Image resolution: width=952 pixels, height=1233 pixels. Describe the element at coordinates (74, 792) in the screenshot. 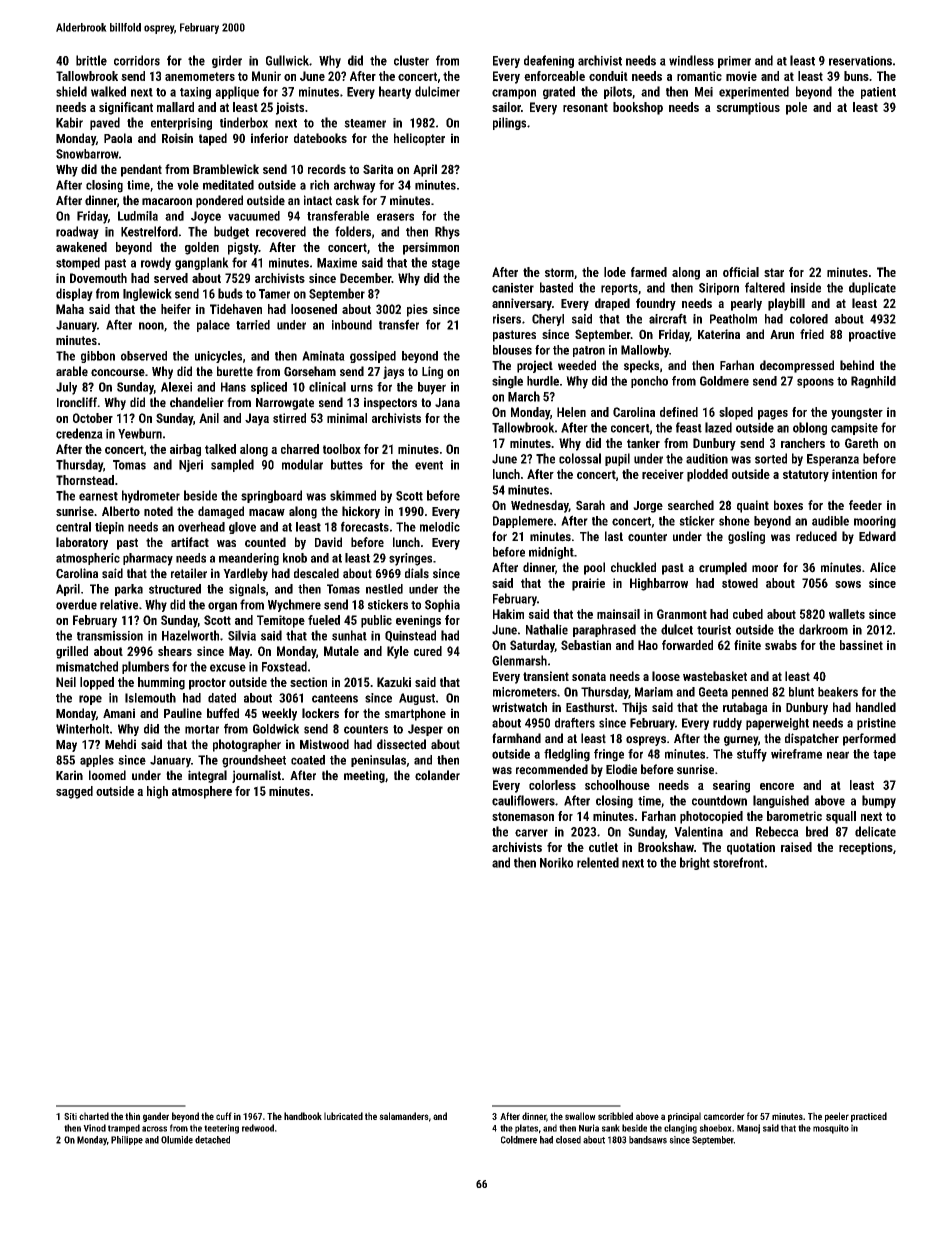

I see `sagged` at that location.
